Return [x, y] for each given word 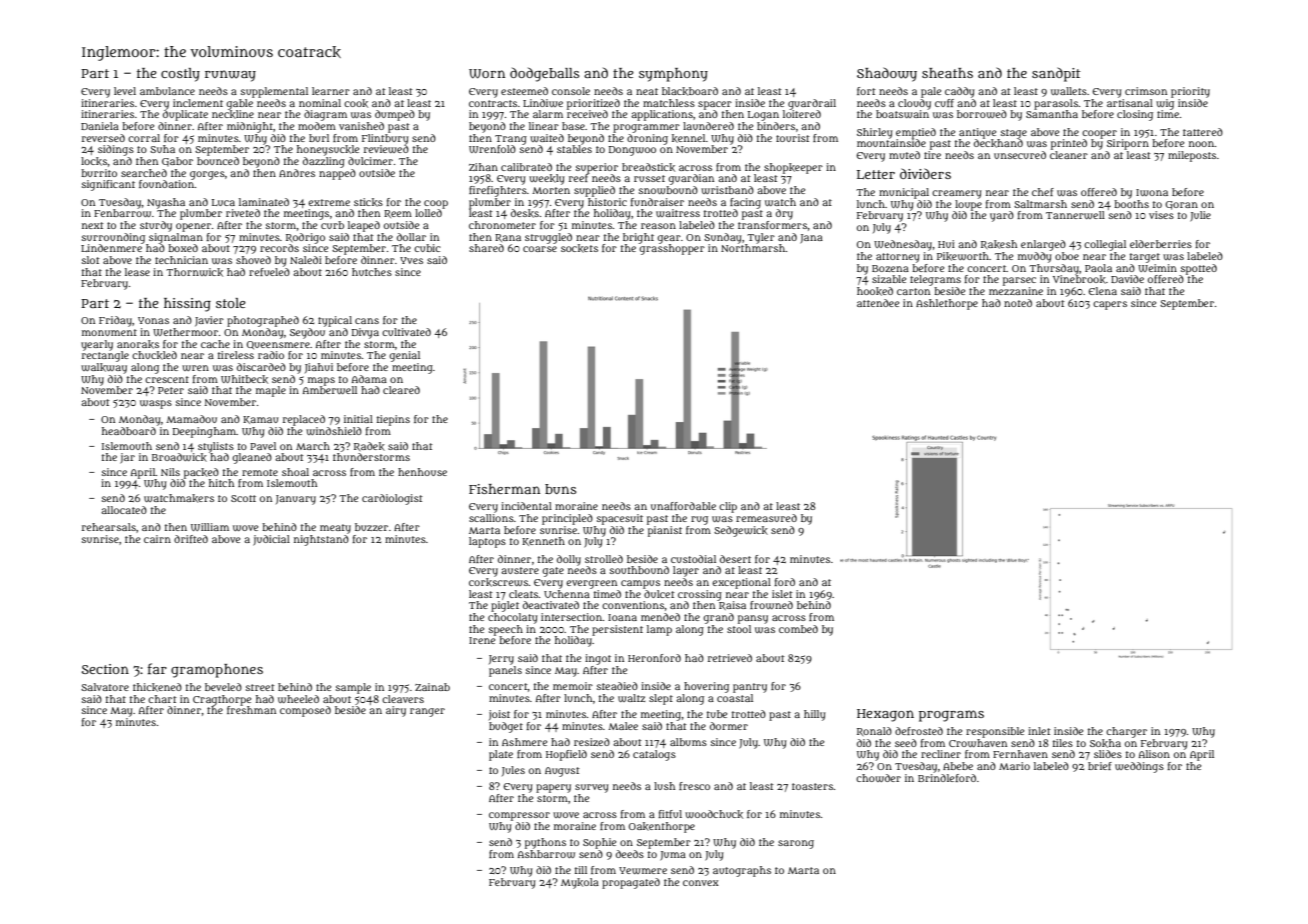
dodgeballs [544, 74]
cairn [157, 539]
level [125, 91]
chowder [878, 778]
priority [1190, 92]
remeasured [766, 518]
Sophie [599, 843]
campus [640, 584]
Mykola [580, 883]
